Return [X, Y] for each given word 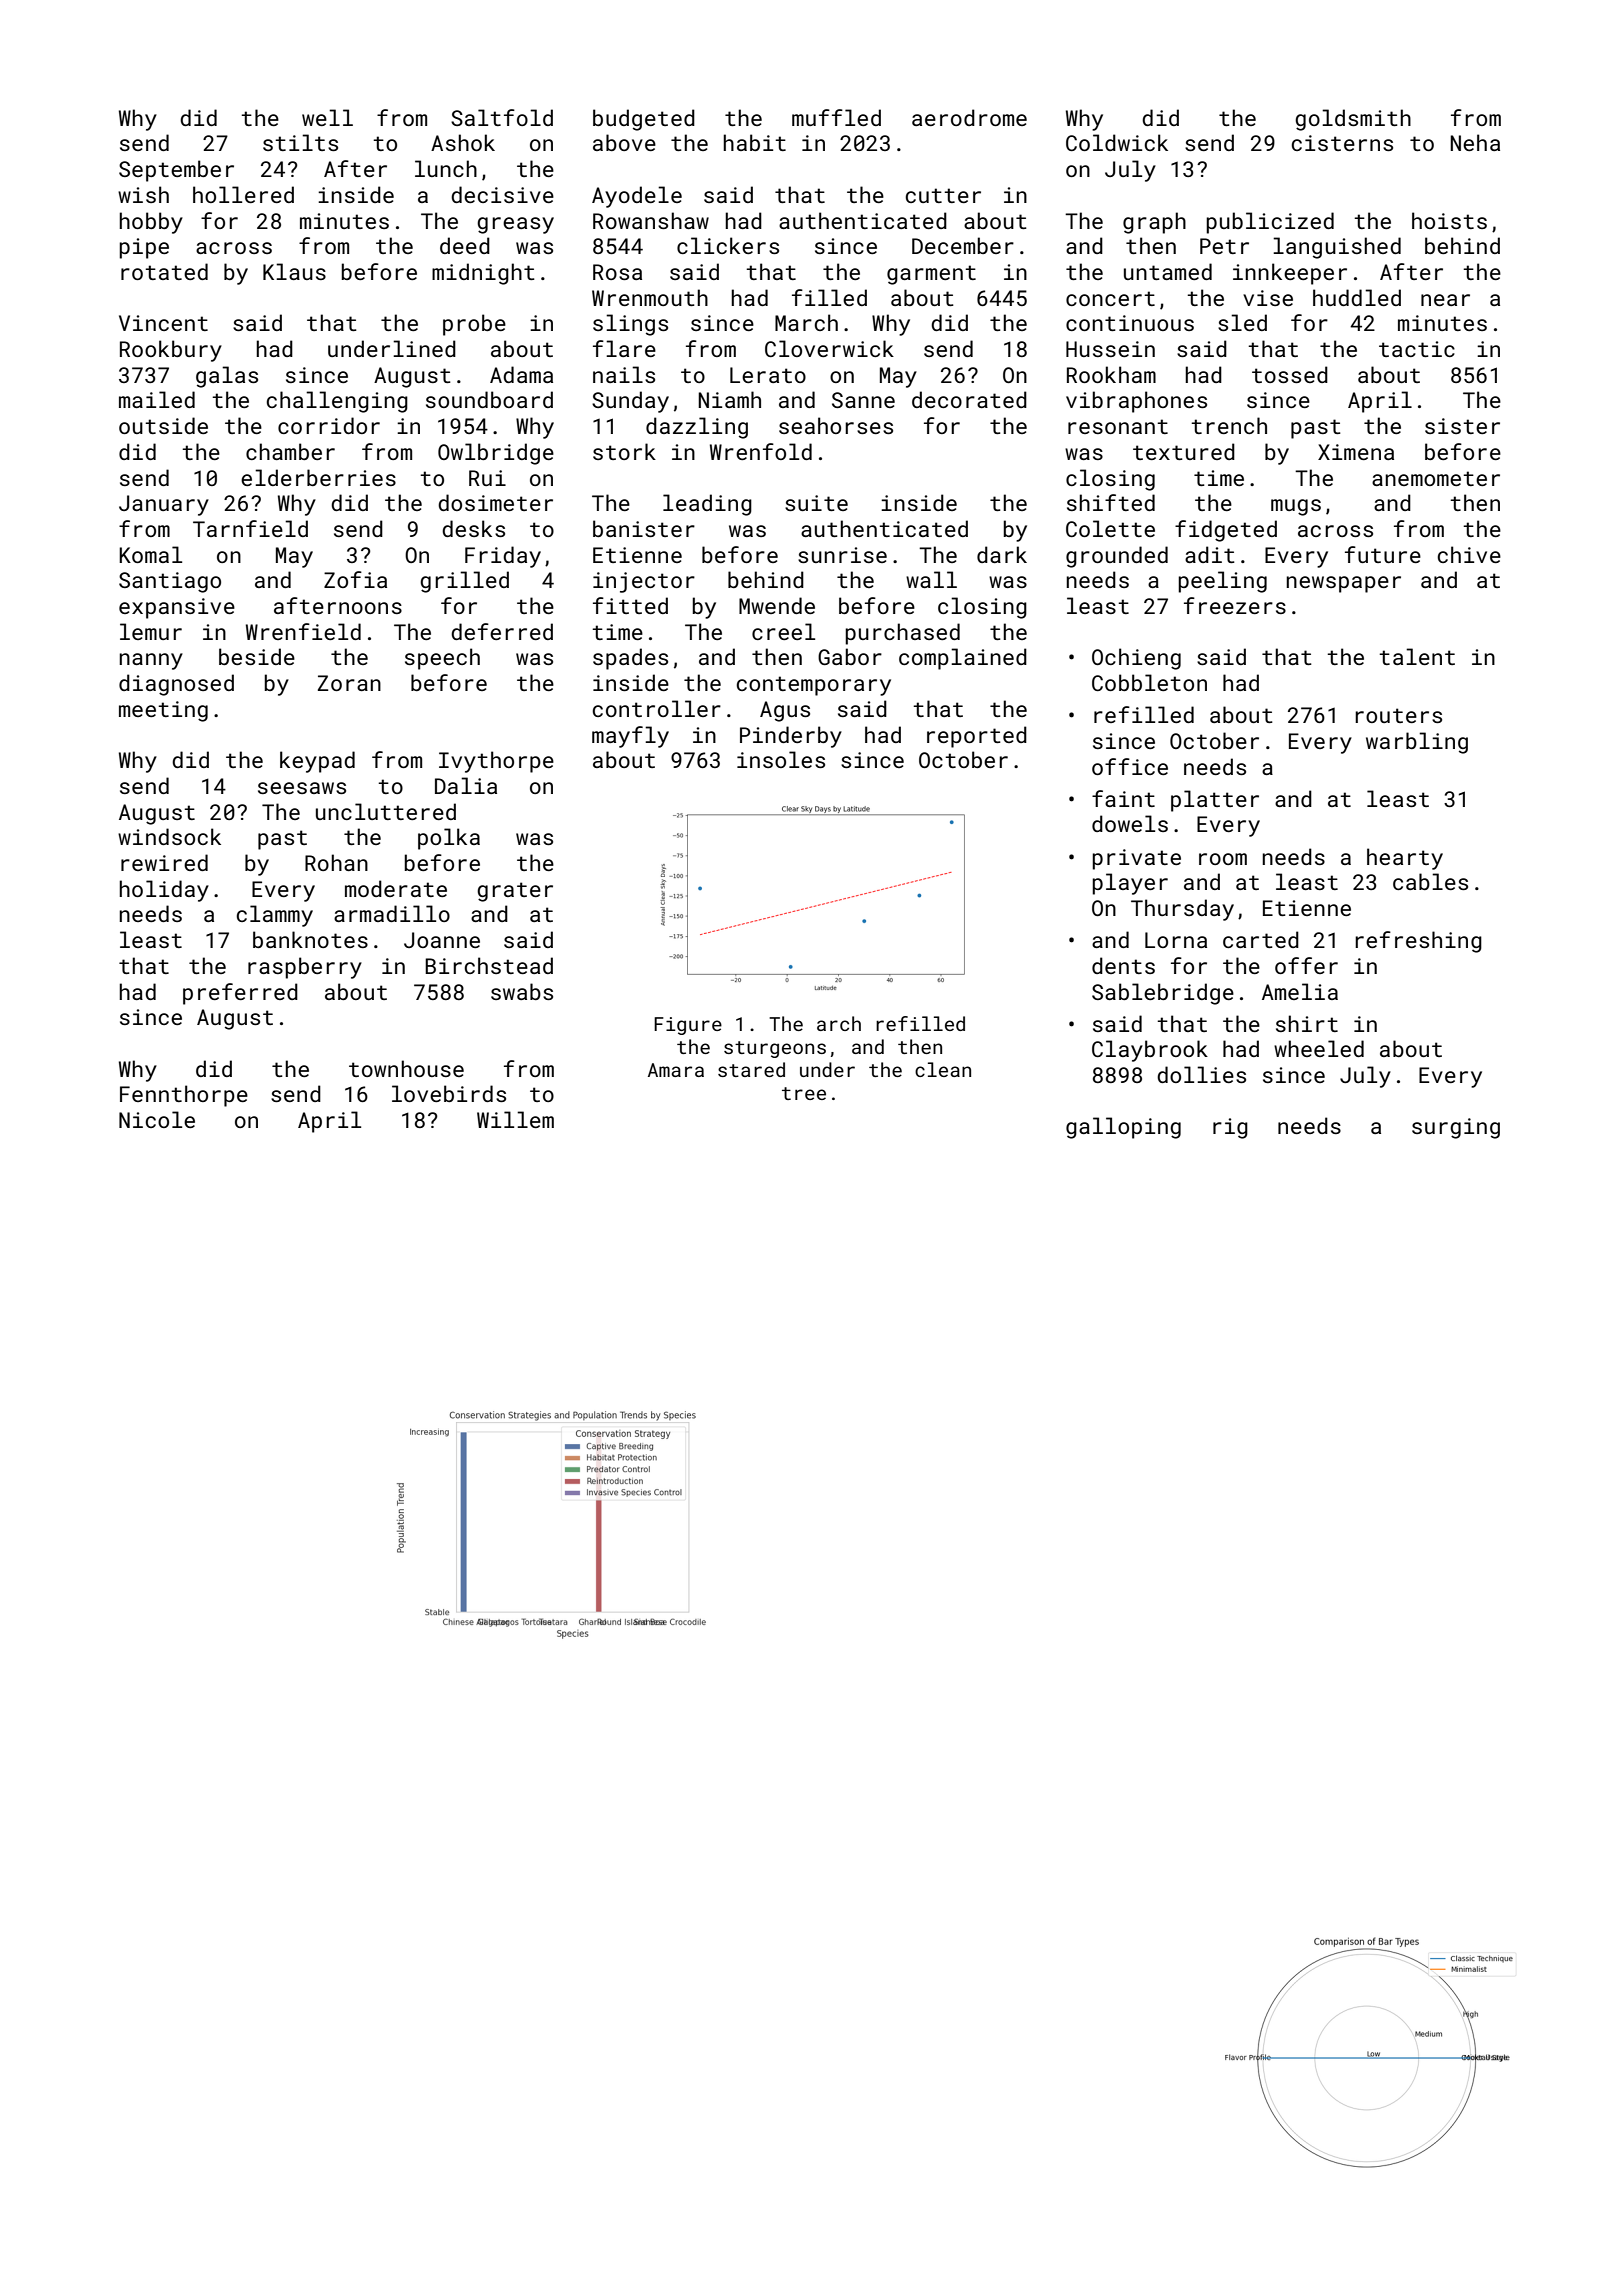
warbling [1417, 743]
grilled [464, 582]
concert [1110, 298]
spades [630, 659]
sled [1242, 322]
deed [465, 245]
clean [943, 1069]
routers [1398, 715]
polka [449, 839]
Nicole [157, 1119]
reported [977, 737]
